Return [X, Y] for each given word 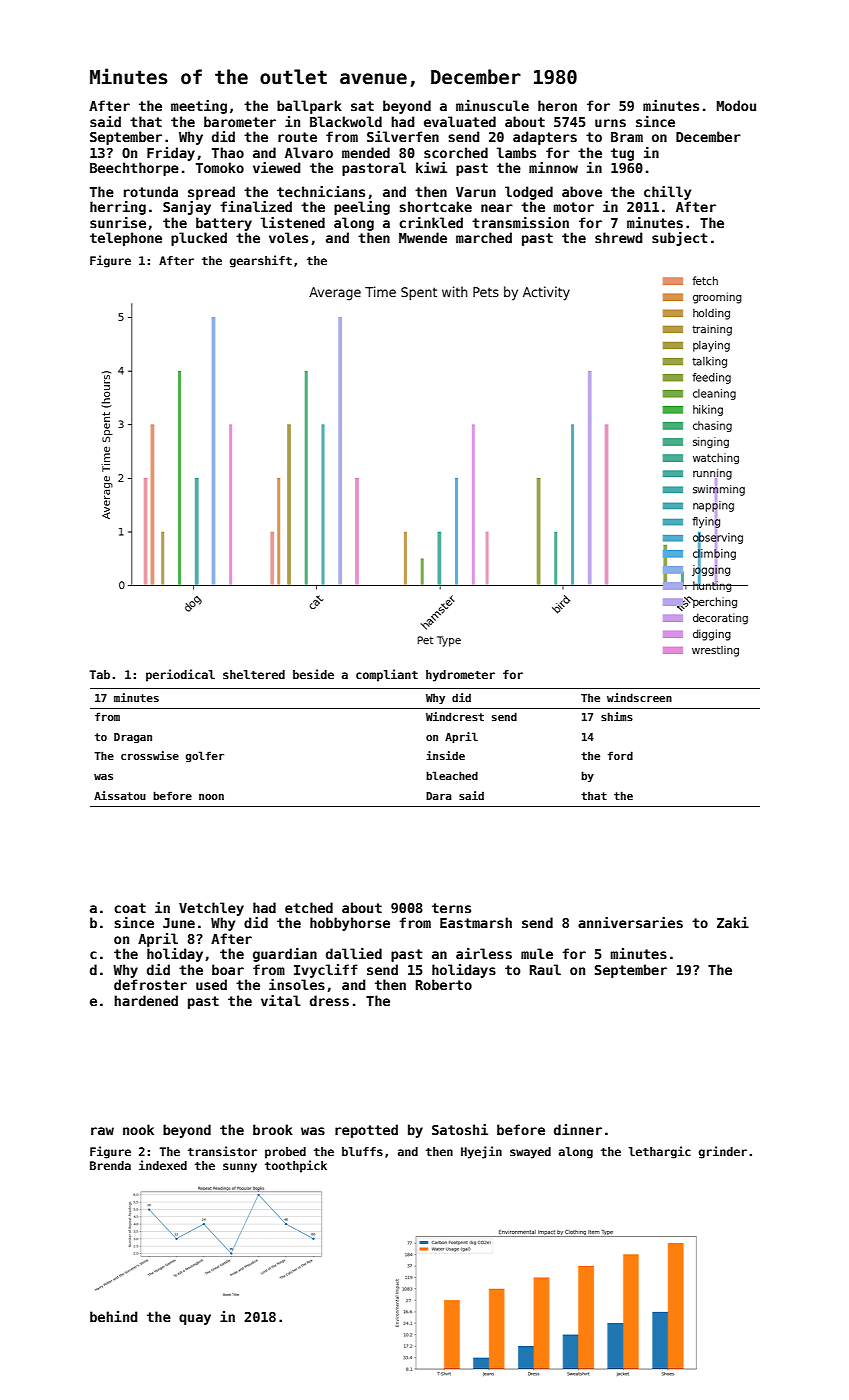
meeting [199, 107]
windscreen [639, 697]
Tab [100, 674]
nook [138, 1129]
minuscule [492, 105]
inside [445, 755]
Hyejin [481, 1152]
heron [557, 105]
